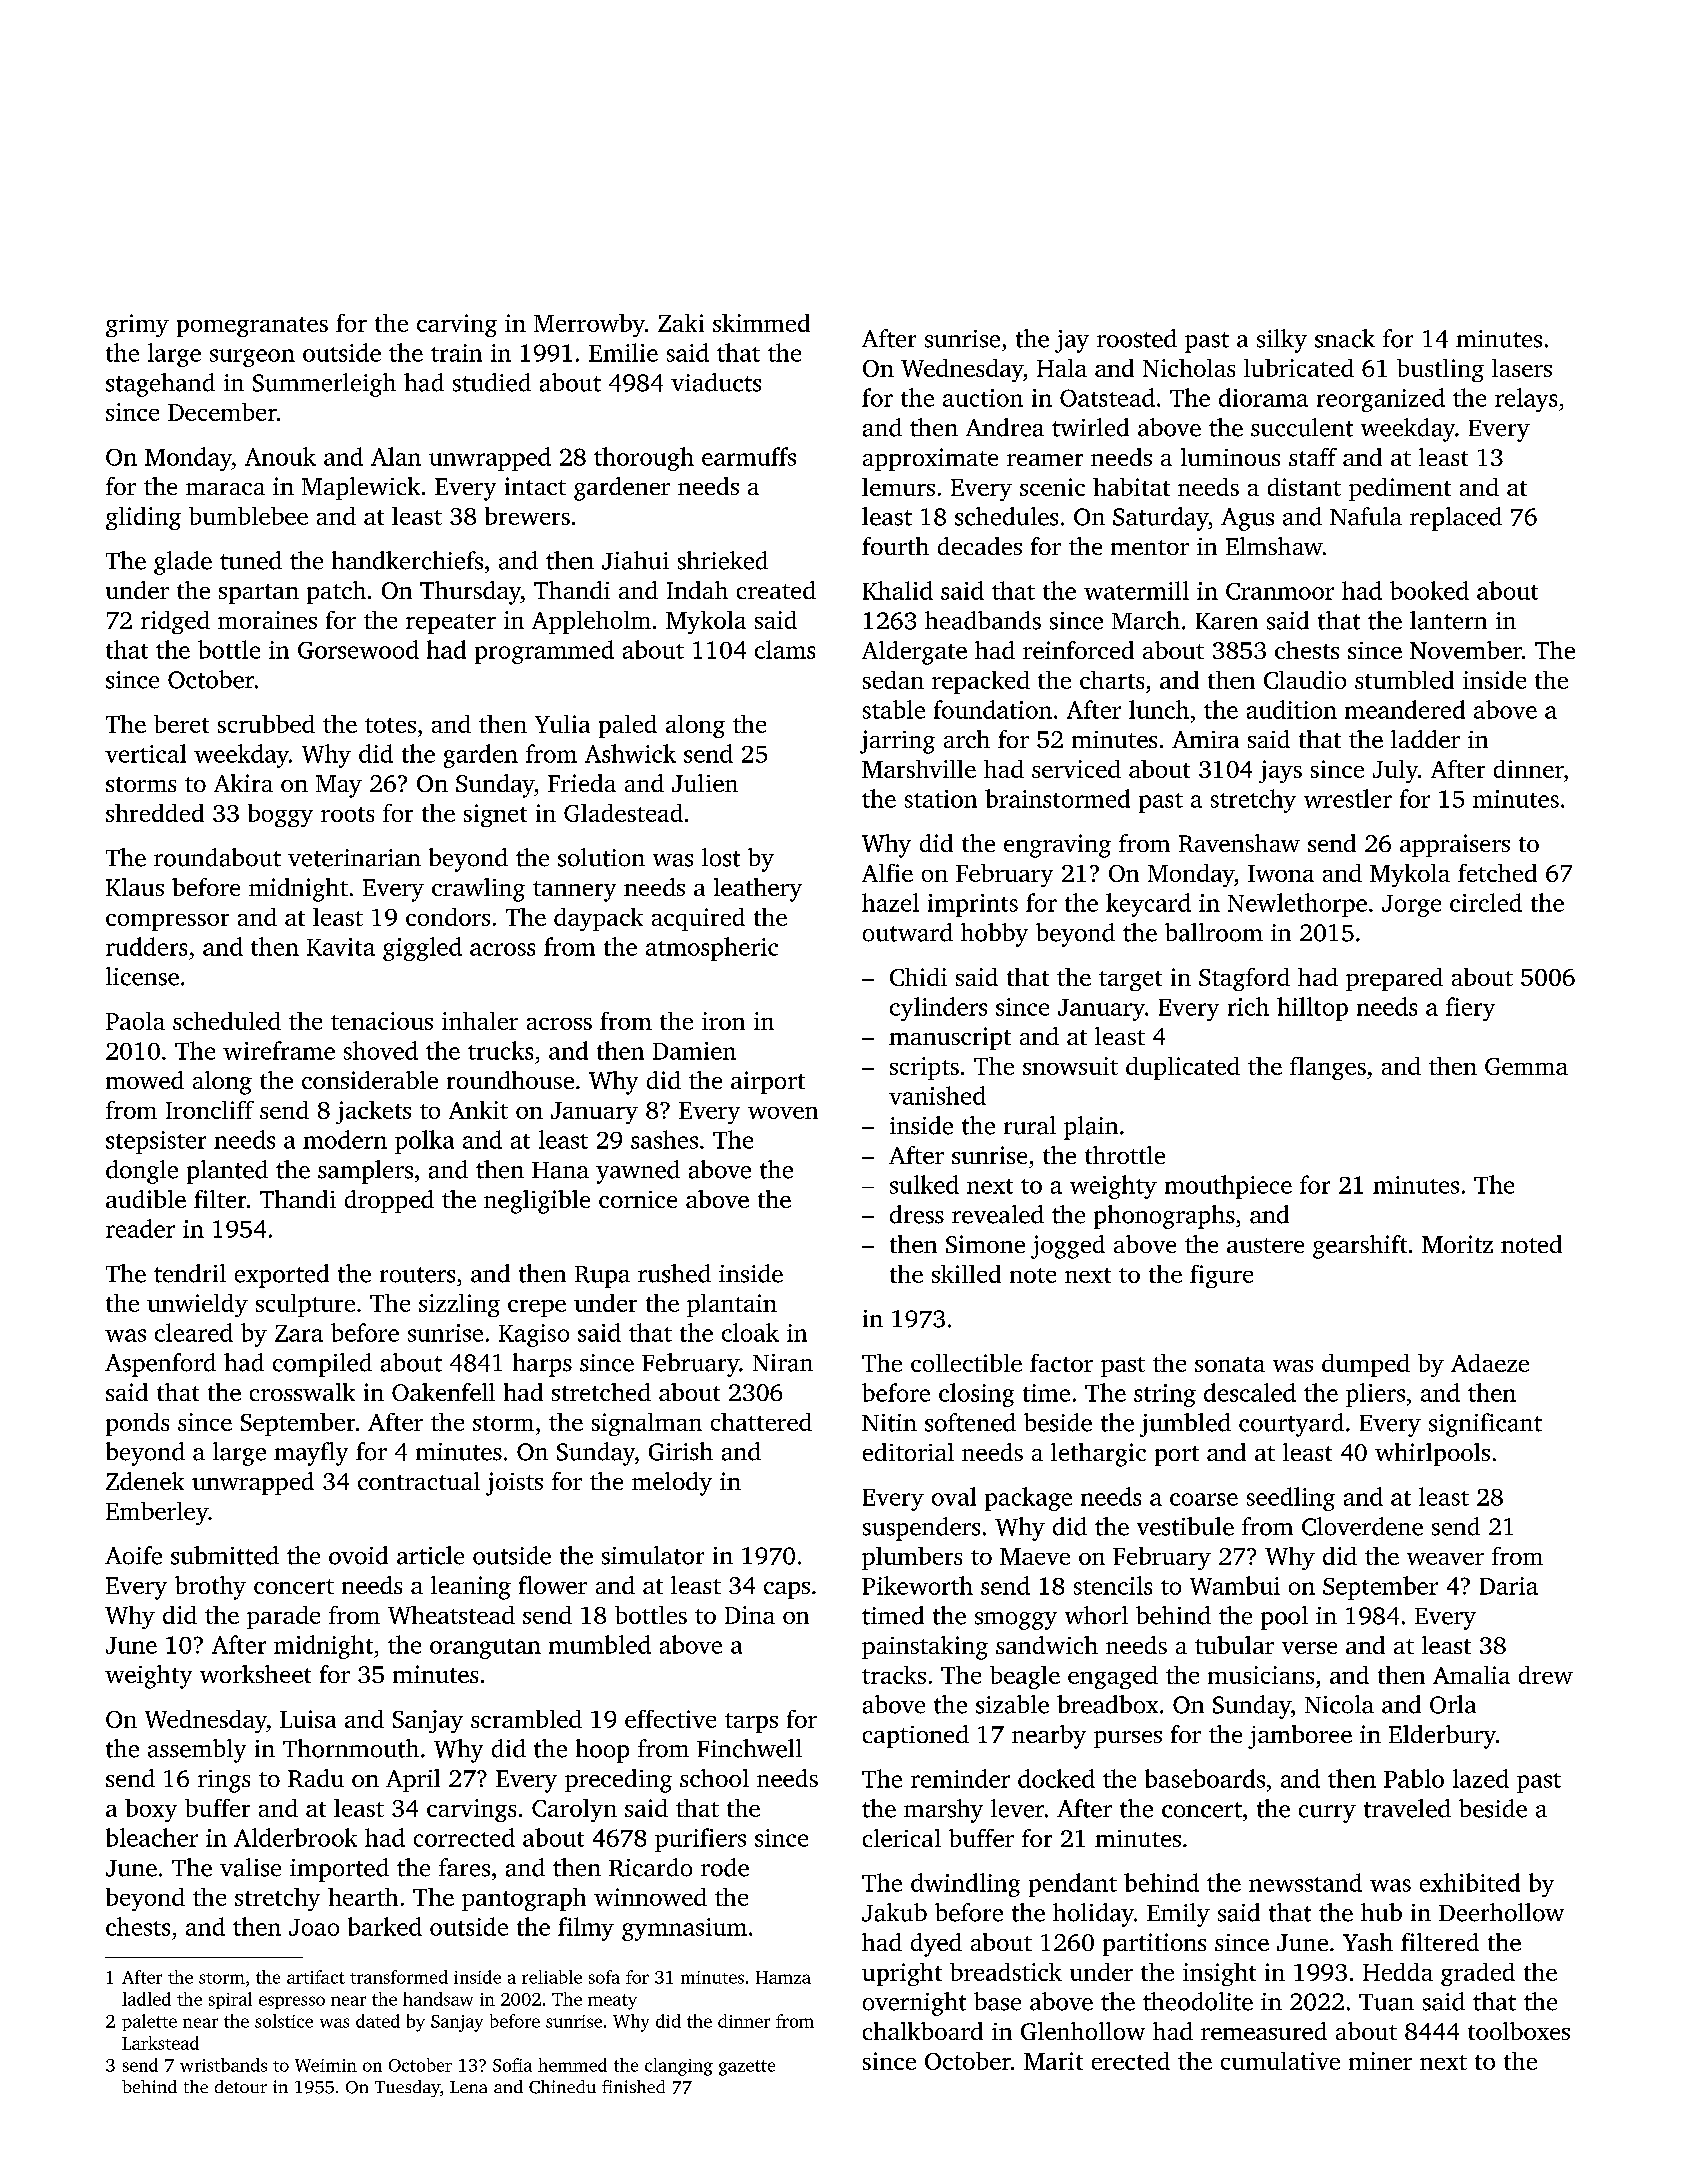 This image has height=2178, width=1683. Describe the element at coordinates (954, 1496) in the image. I see `oval` at that location.
